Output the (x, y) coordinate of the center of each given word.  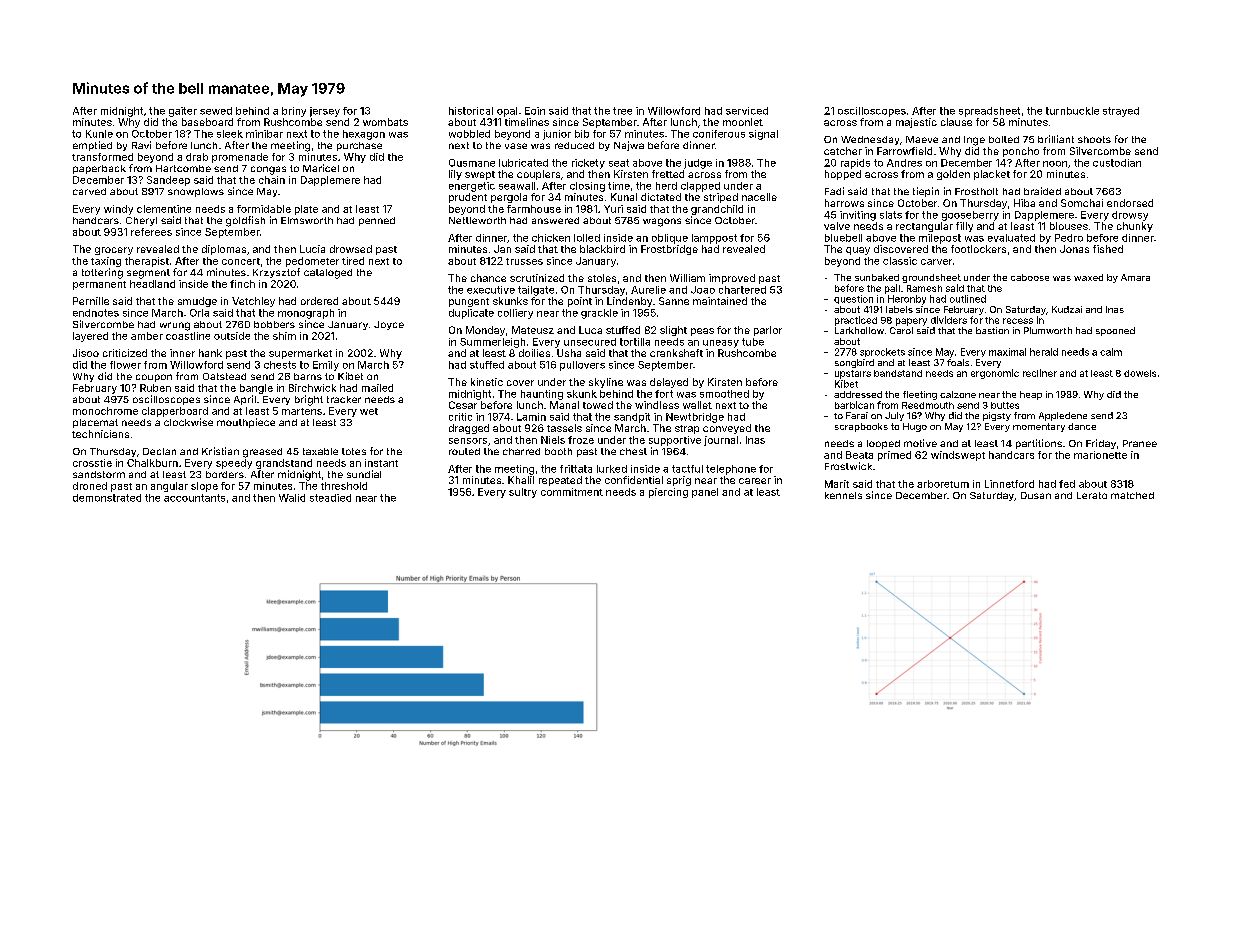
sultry (523, 493)
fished (1108, 249)
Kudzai (1067, 309)
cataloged (328, 274)
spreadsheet (989, 112)
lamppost (714, 239)
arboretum (943, 484)
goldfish (245, 221)
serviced (747, 111)
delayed (669, 383)
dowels (1140, 373)
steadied (330, 498)
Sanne (674, 301)
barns (308, 376)
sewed (216, 111)
